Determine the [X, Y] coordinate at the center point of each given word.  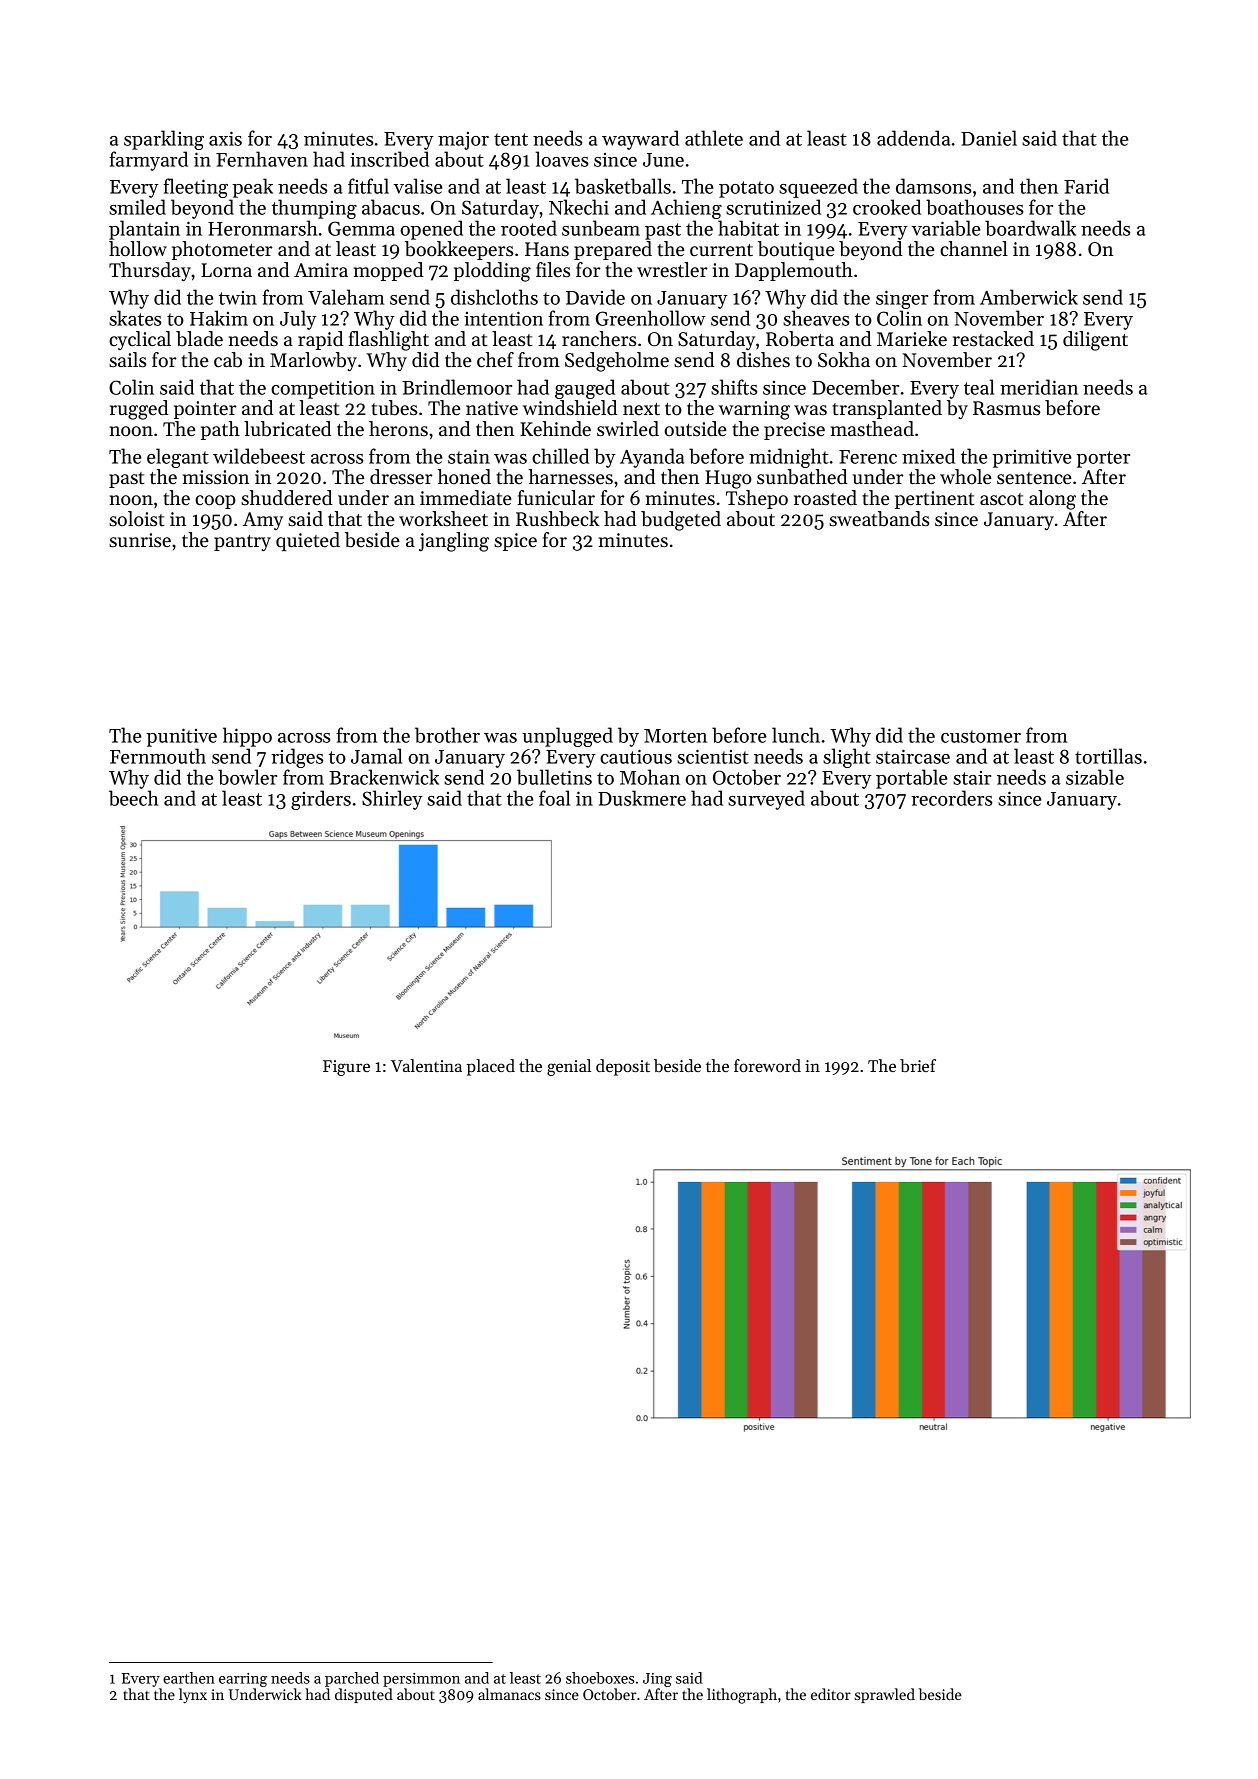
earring [243, 1680]
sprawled [885, 1695]
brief [918, 1065]
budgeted [681, 521]
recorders [951, 798]
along [1052, 500]
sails [127, 360]
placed [491, 1067]
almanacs [509, 1694]
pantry [242, 543]
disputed [364, 1695]
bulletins [554, 777]
